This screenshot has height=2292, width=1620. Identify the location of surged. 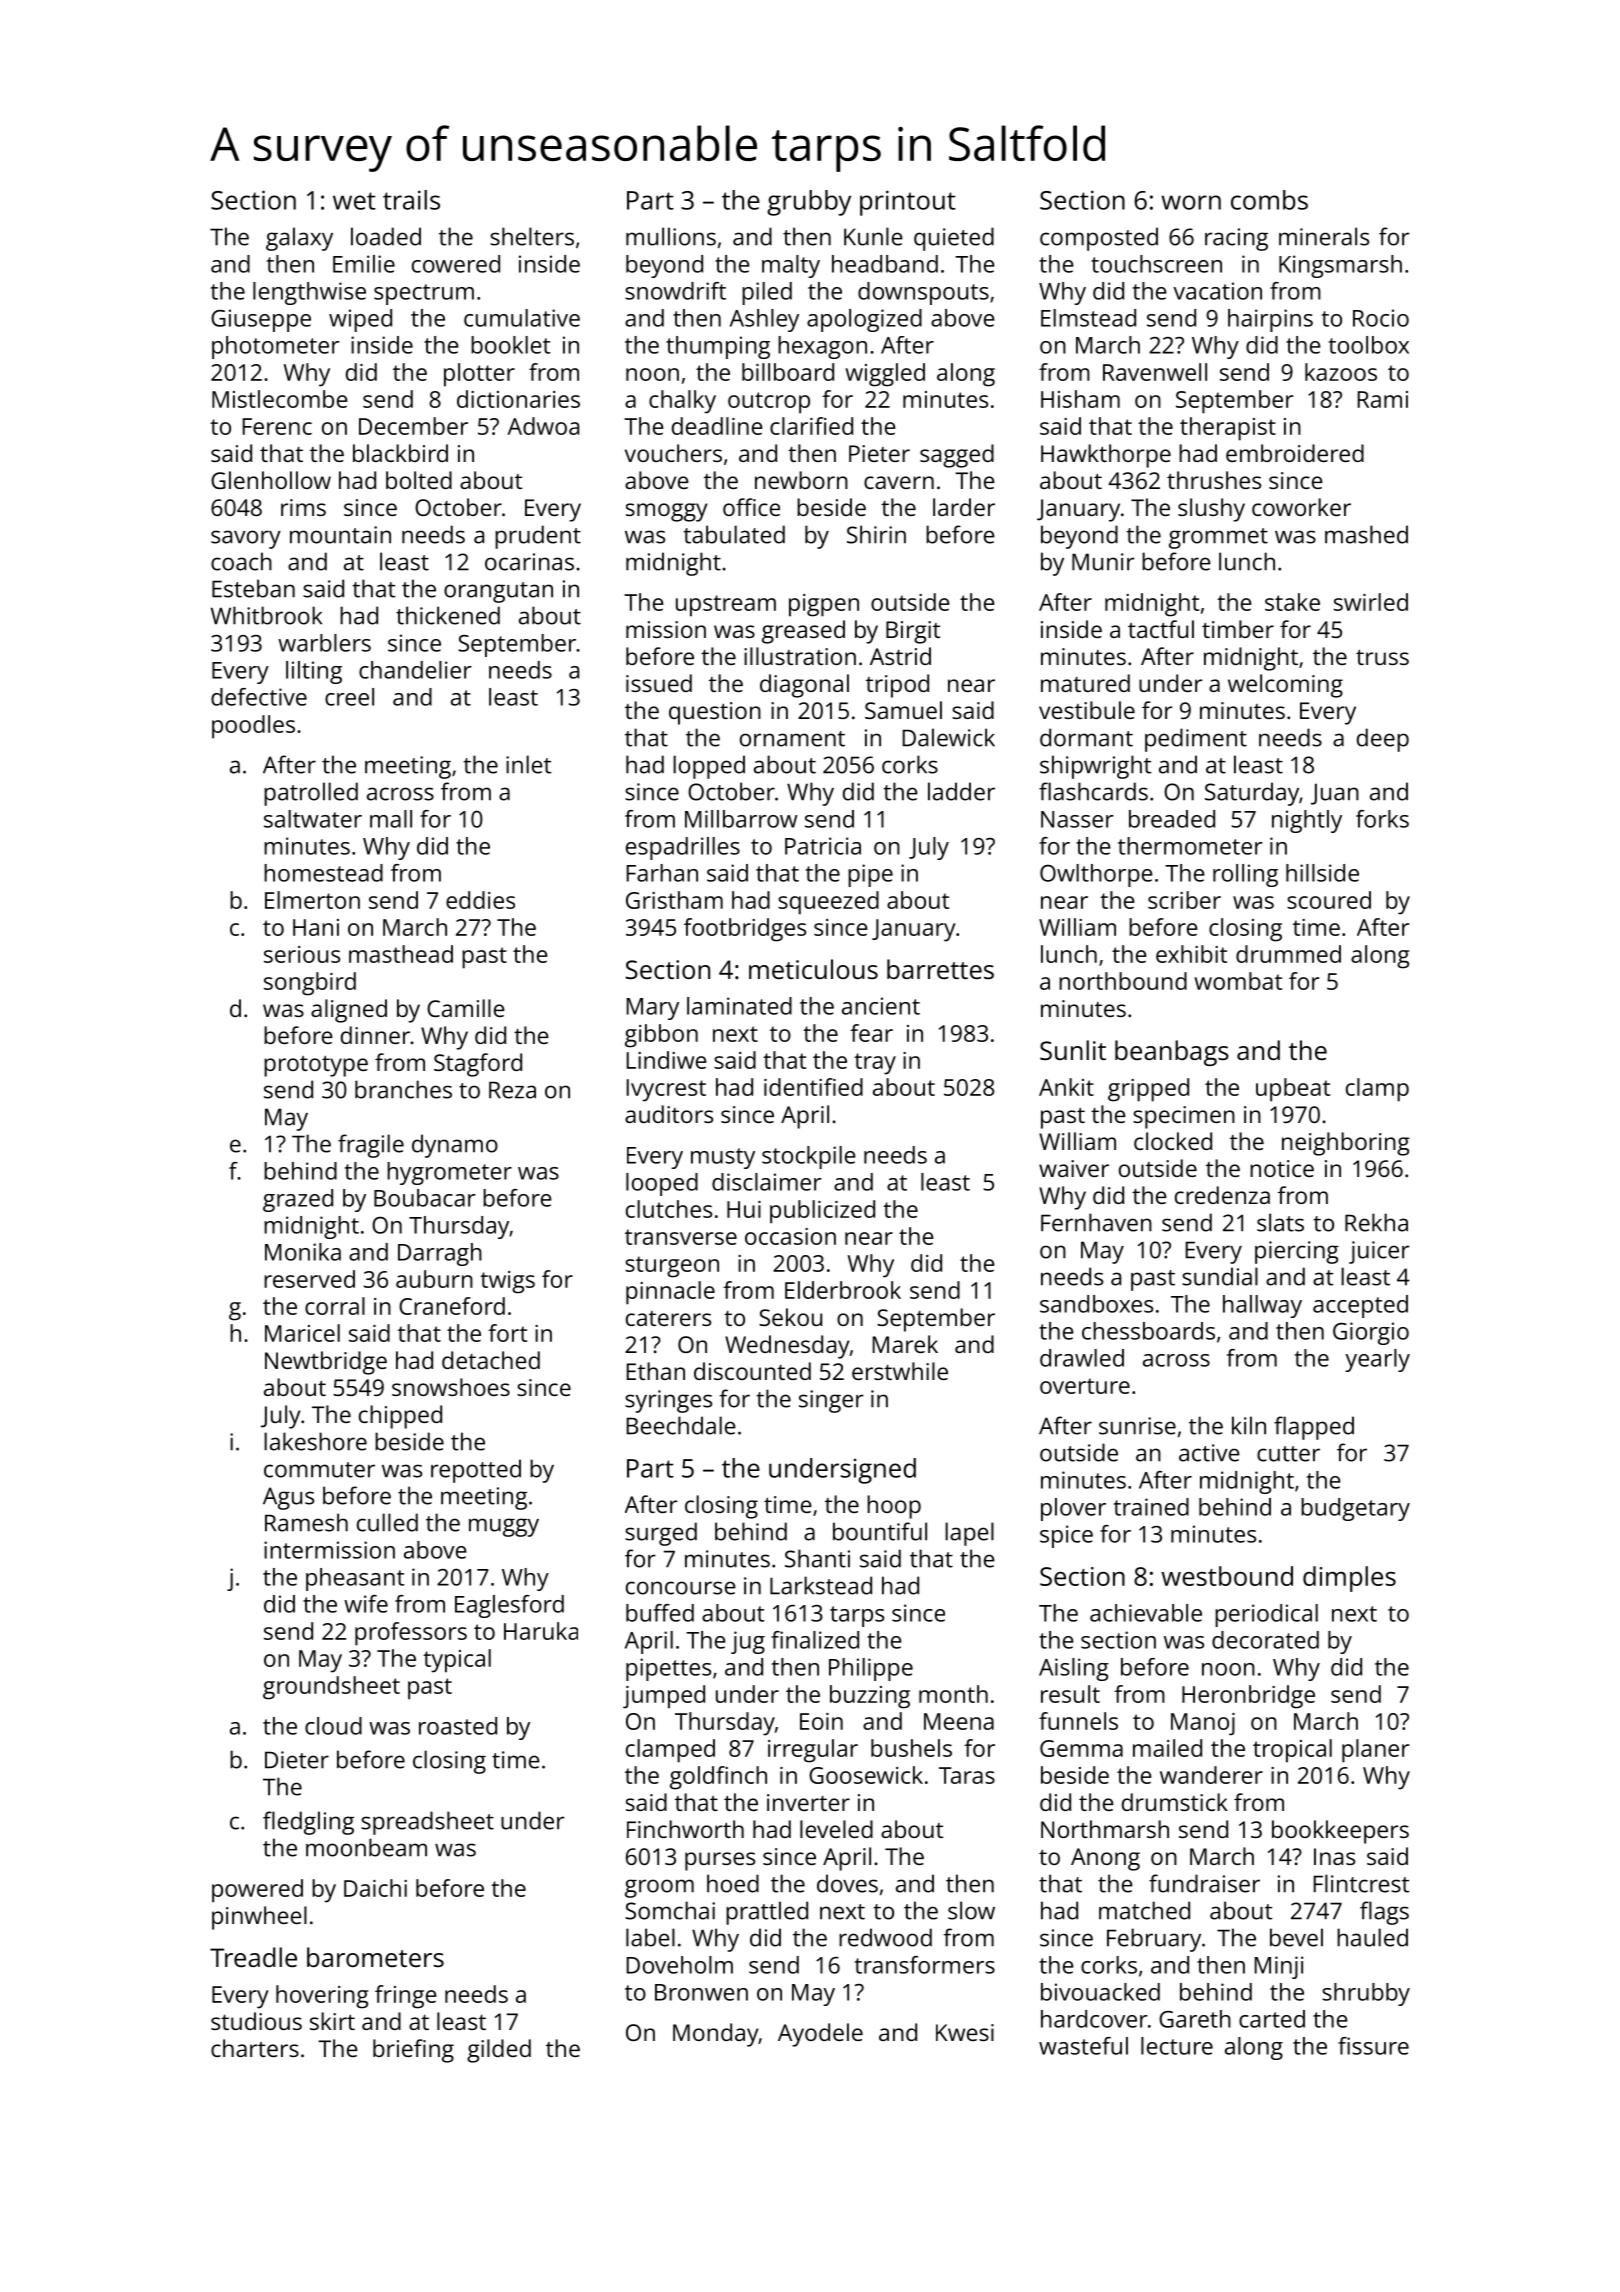
(661, 1534).
